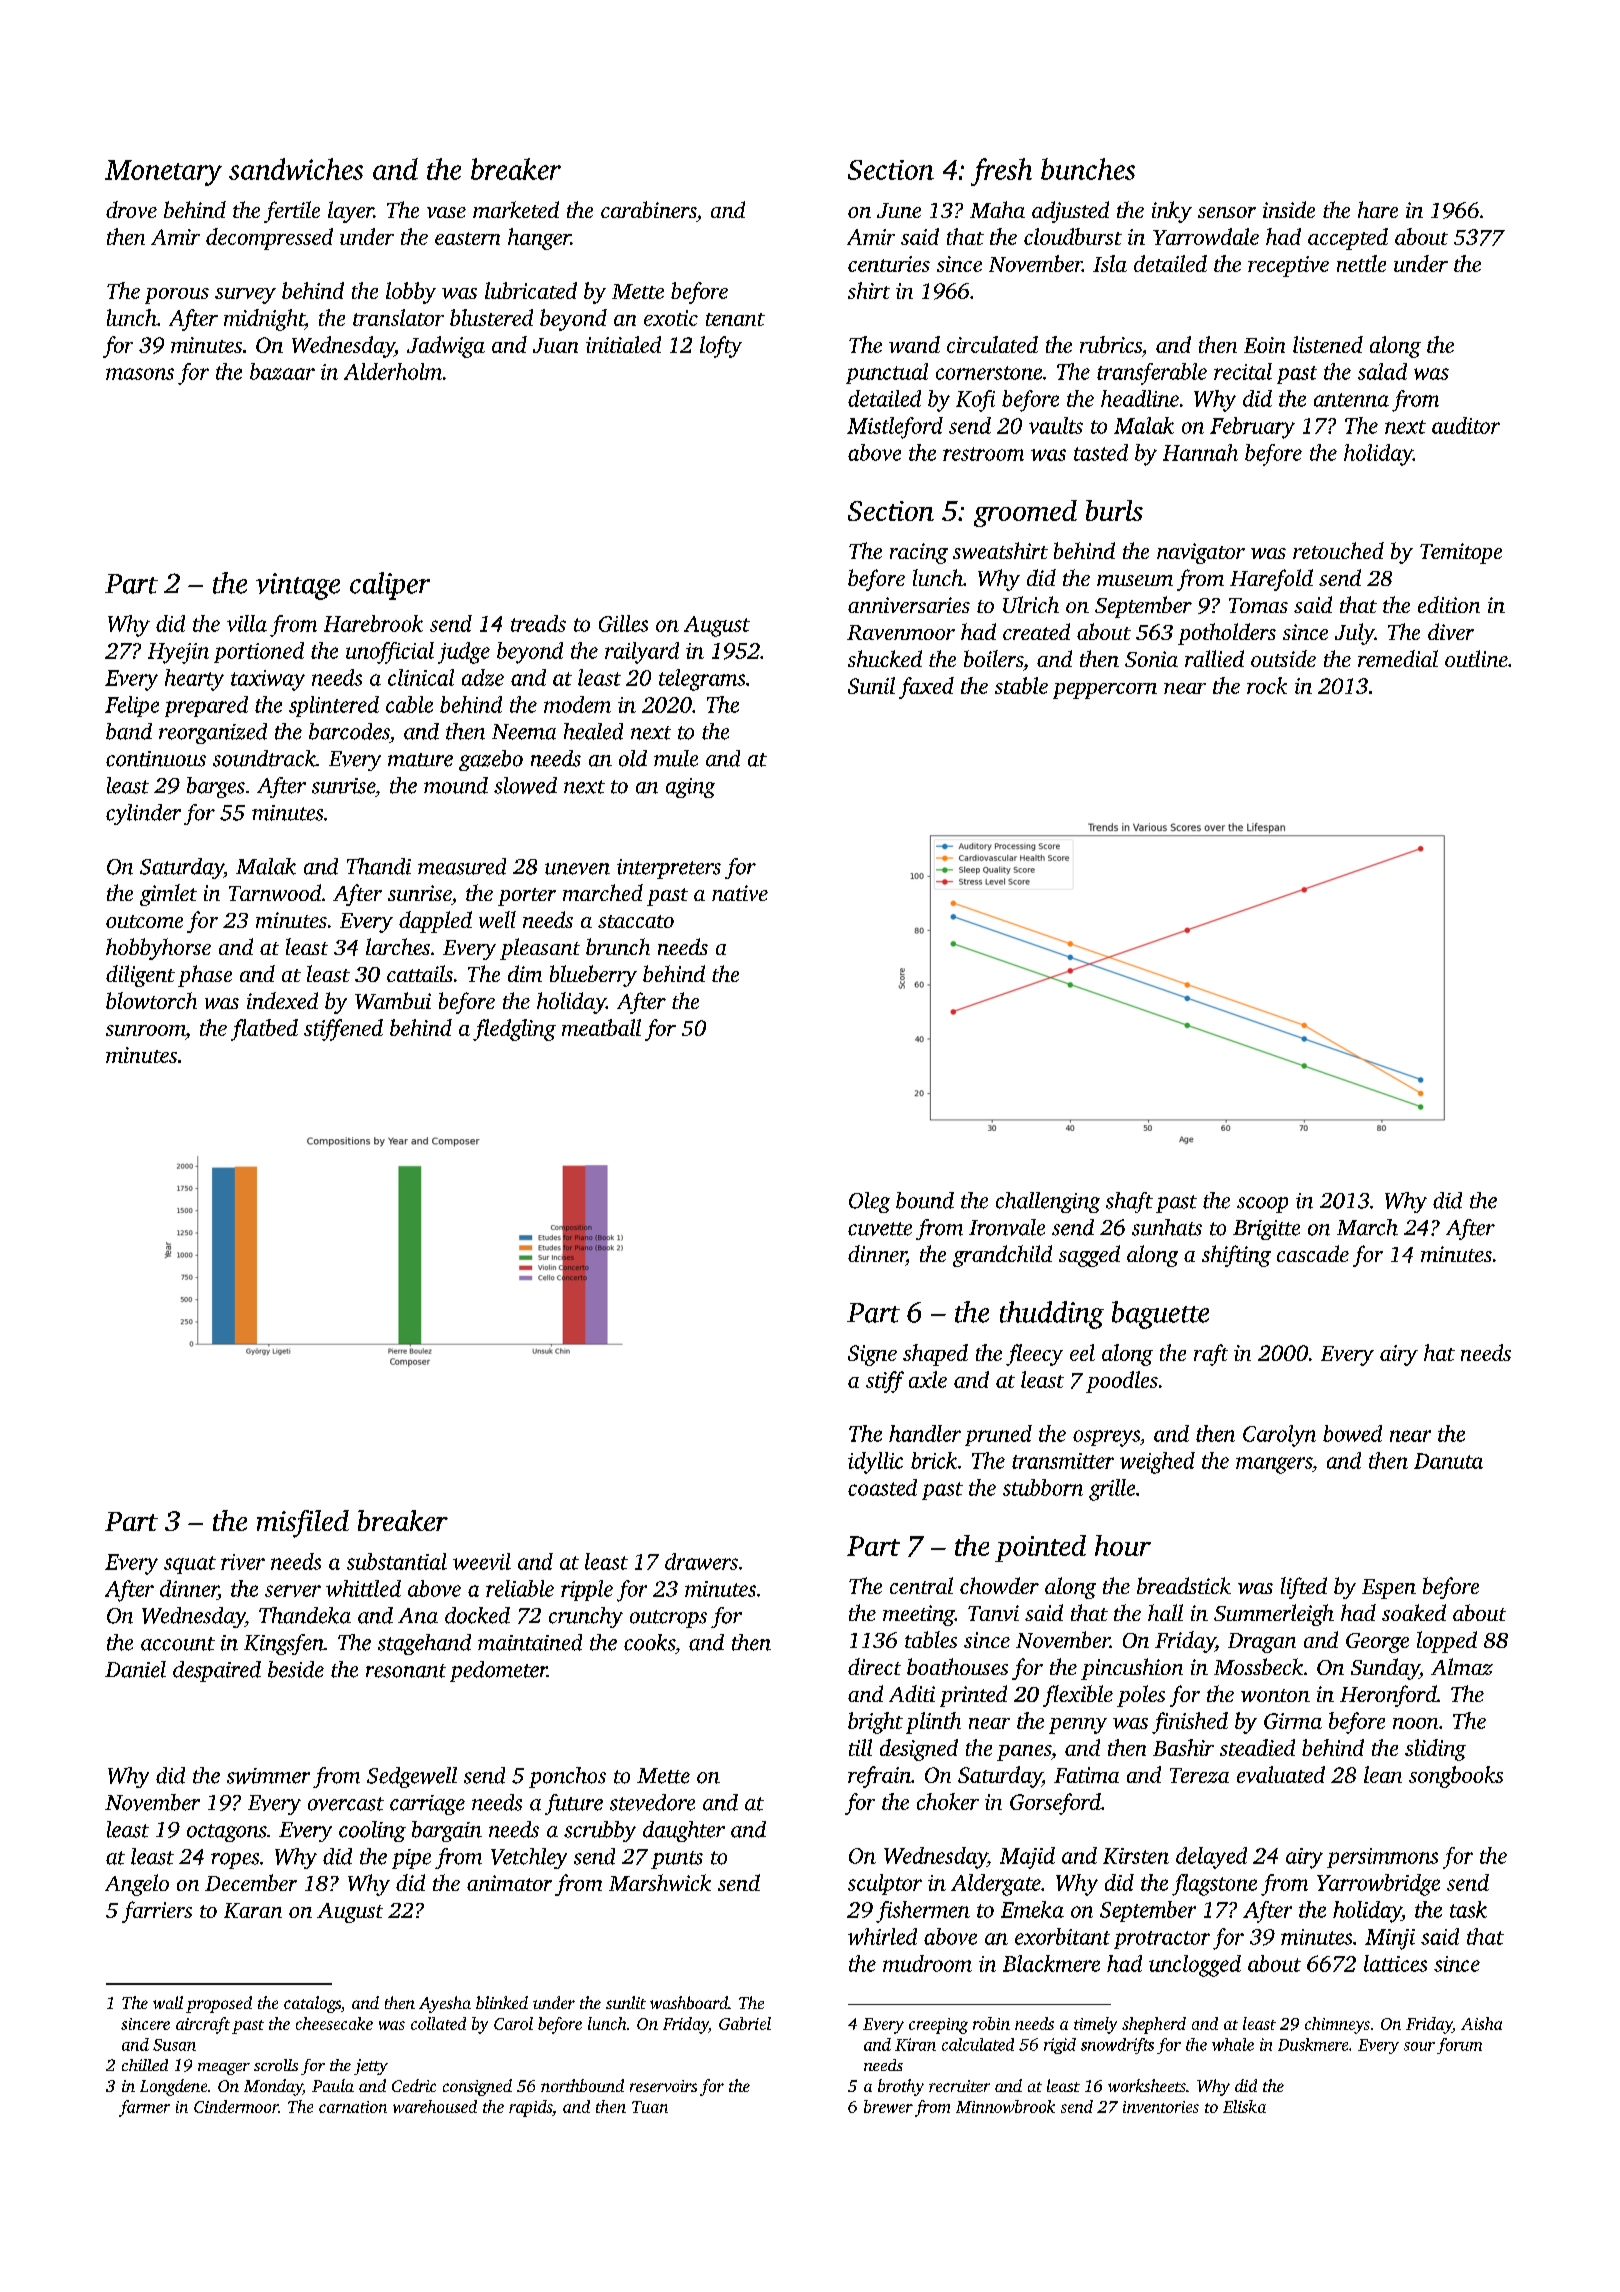 The image size is (1620, 2292). I want to click on native, so click(740, 893).
